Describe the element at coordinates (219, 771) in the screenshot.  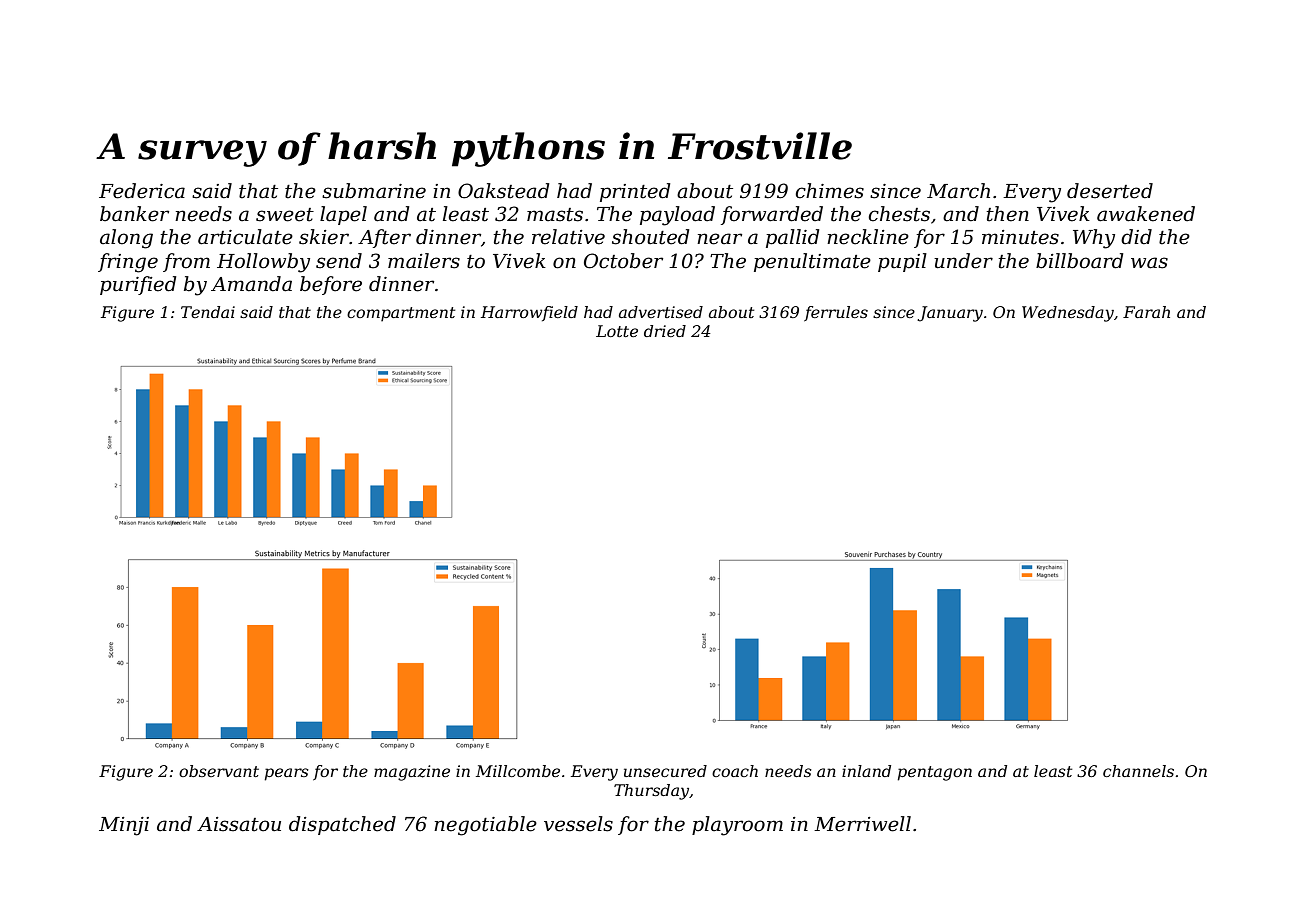
I see `observant` at that location.
